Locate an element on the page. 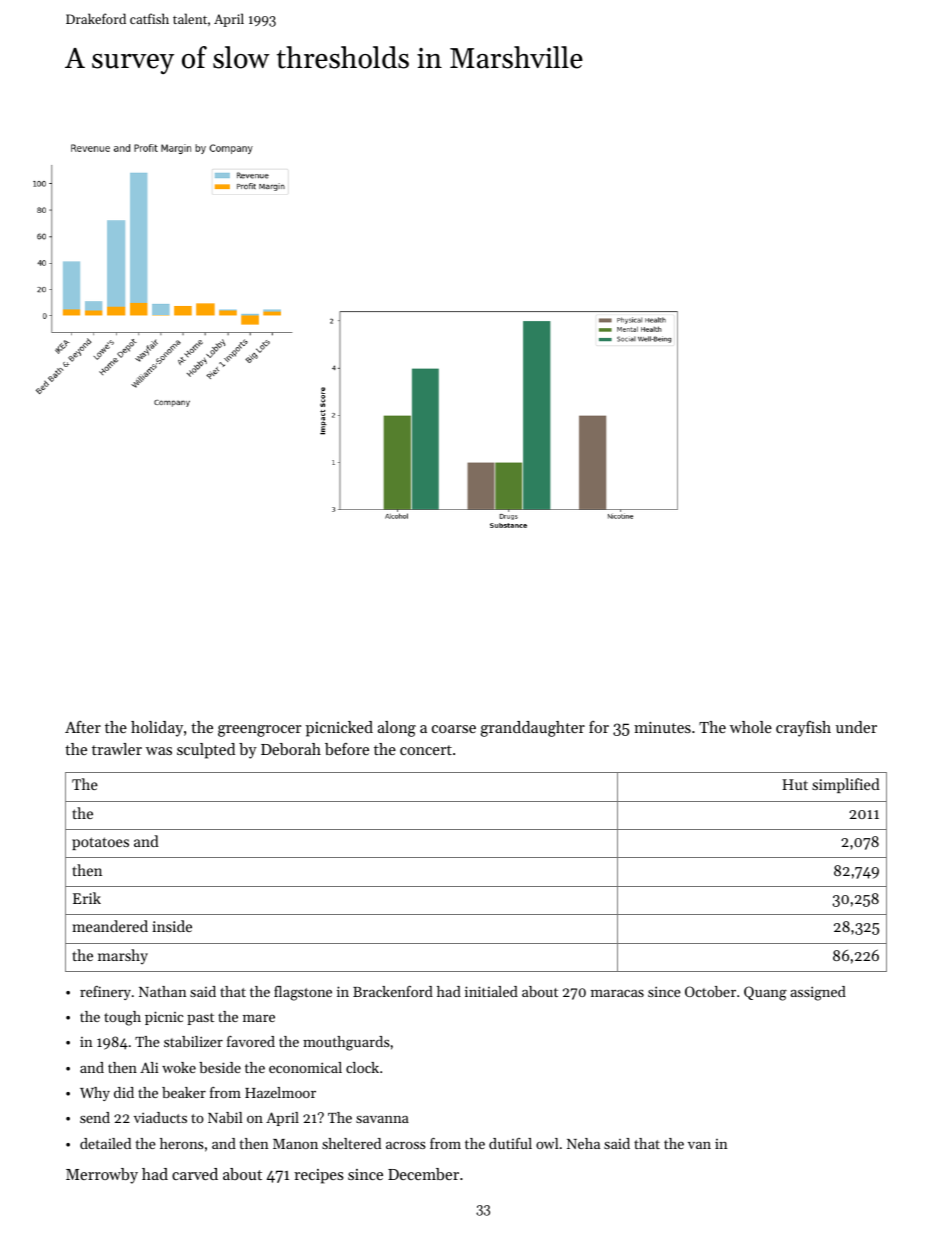 This image has width=952, height=1233. flagstone is located at coordinates (303, 993).
